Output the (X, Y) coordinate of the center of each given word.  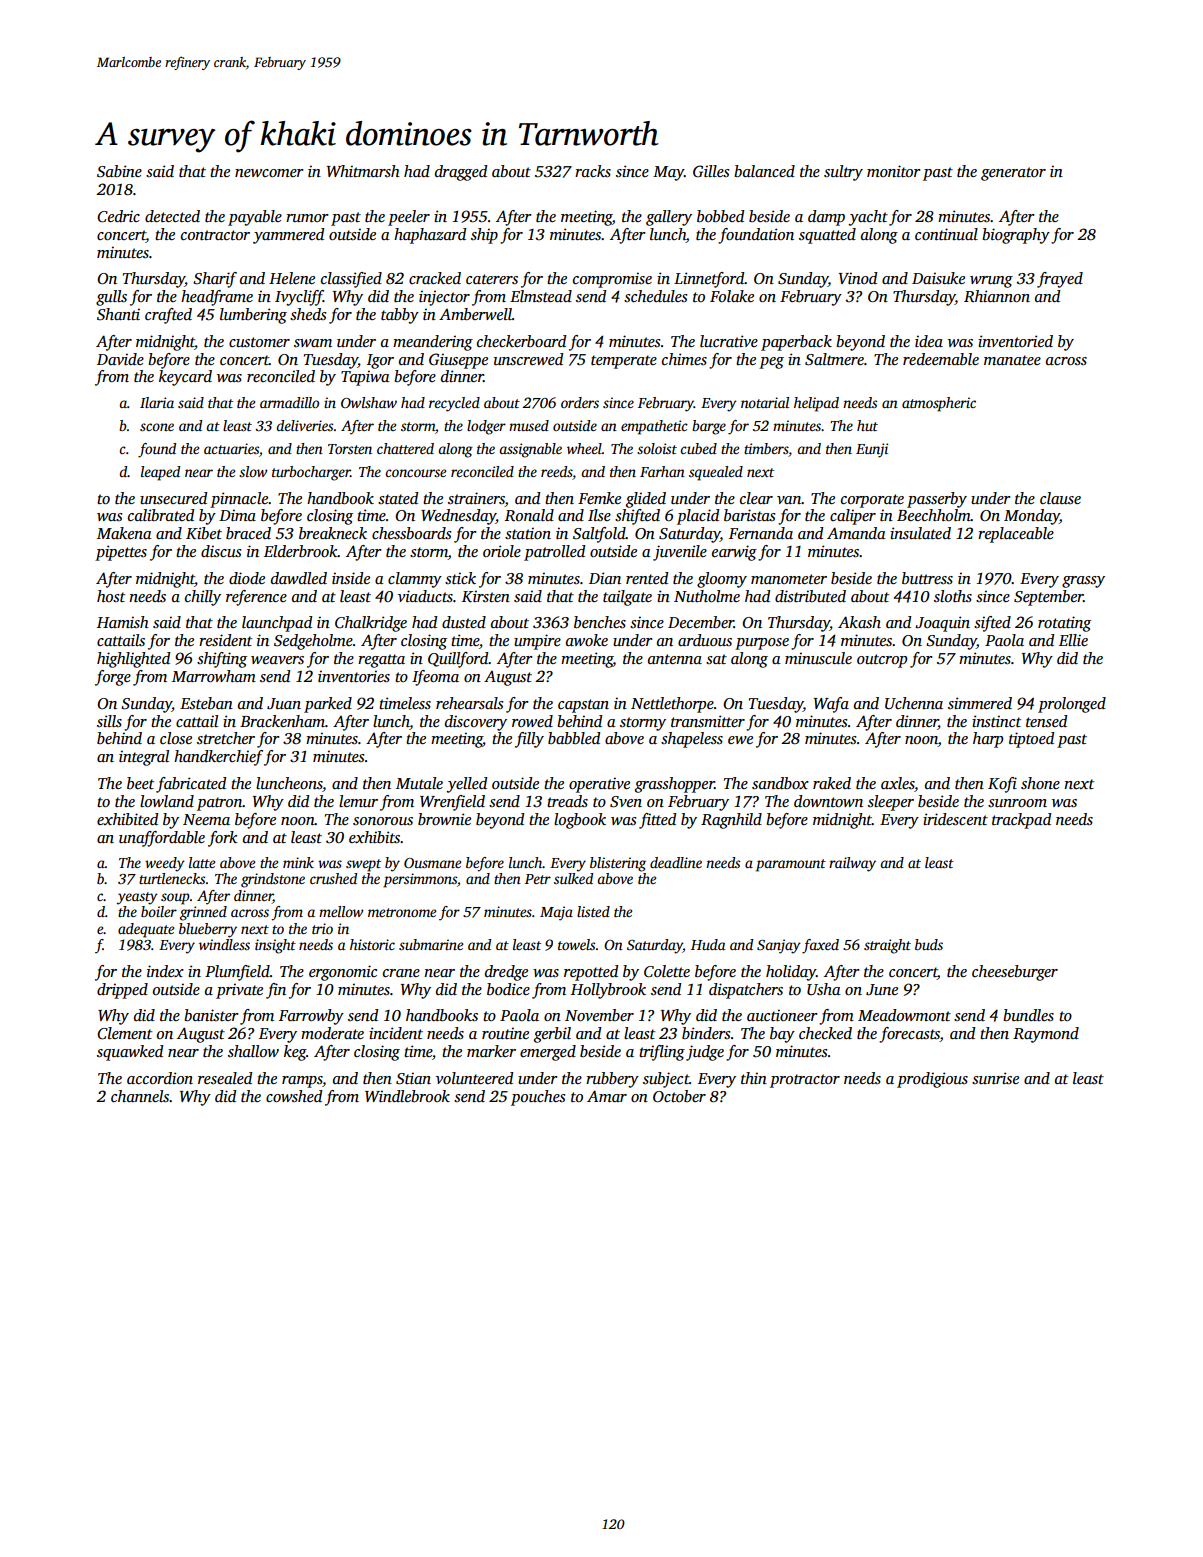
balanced (764, 171)
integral (144, 758)
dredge (506, 973)
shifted (637, 517)
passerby (937, 500)
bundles (1028, 1015)
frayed (1060, 280)
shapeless (692, 740)
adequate (146, 930)
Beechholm (934, 515)
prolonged (1072, 705)
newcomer (269, 173)
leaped (160, 473)
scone (157, 427)
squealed (716, 473)
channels (140, 1096)
